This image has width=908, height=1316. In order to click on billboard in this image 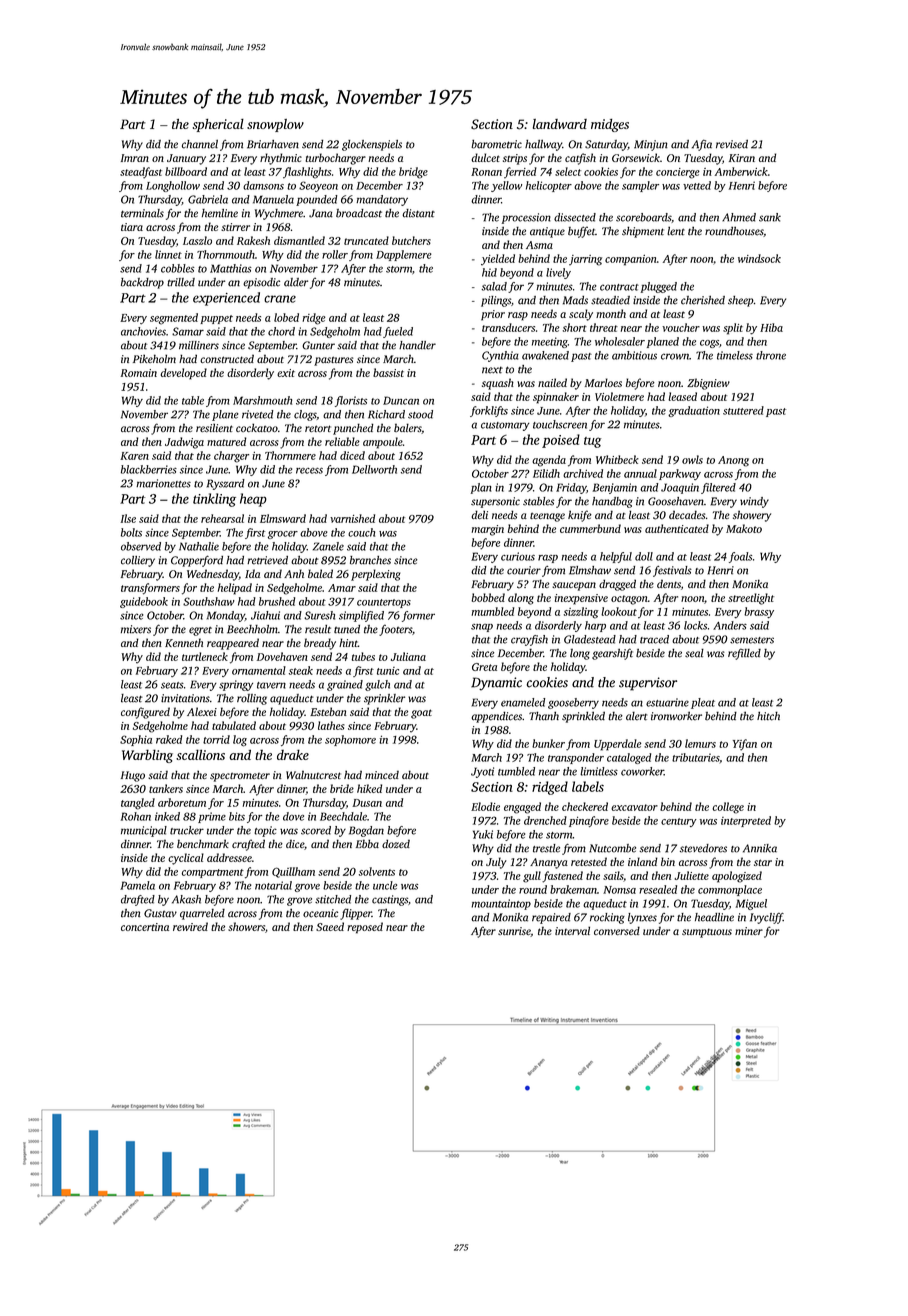, I will do `click(186, 171)`.
